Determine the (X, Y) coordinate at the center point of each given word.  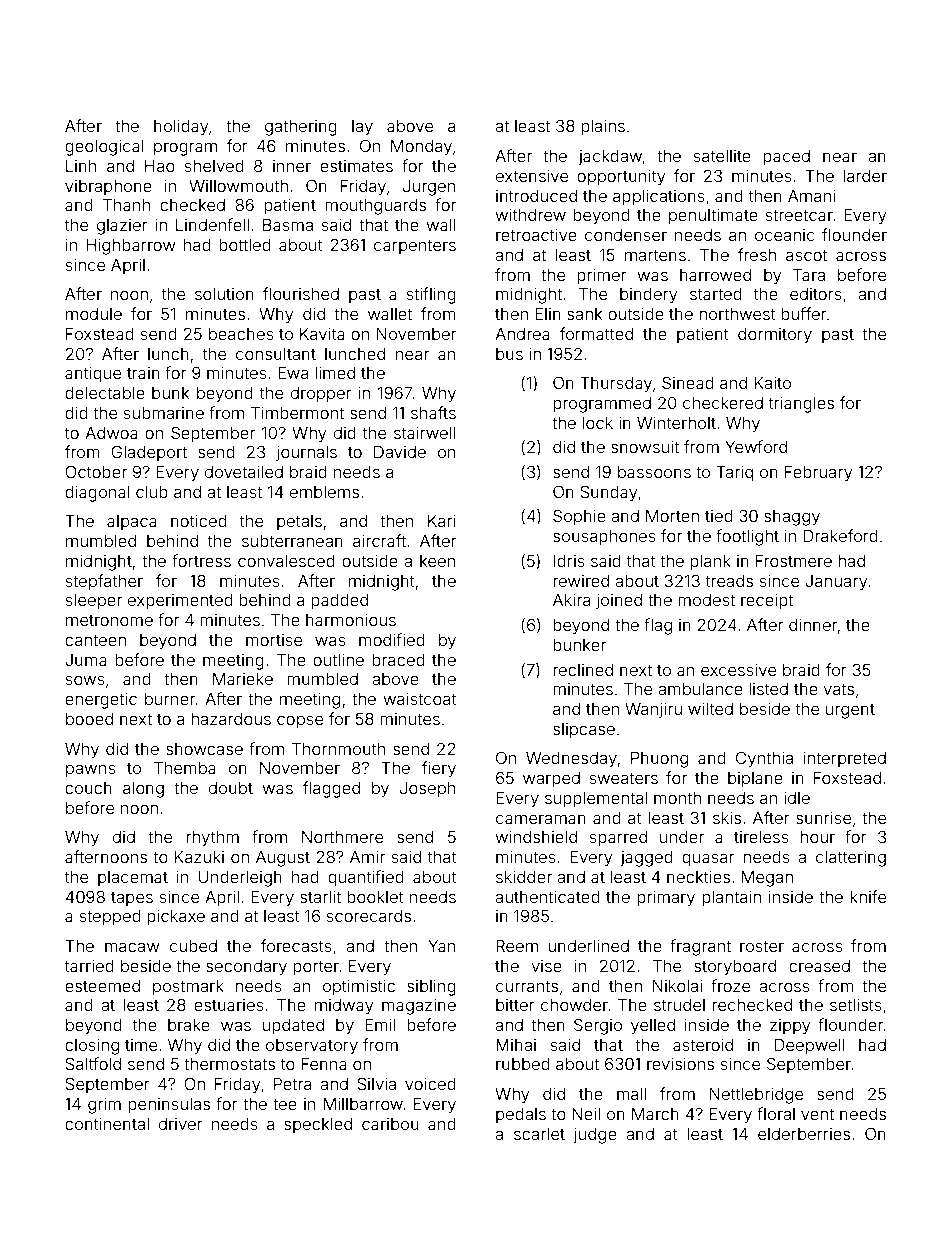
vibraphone (108, 188)
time (141, 1045)
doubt (231, 788)
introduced (536, 196)
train (143, 373)
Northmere (342, 837)
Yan (441, 946)
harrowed (715, 275)
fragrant (700, 947)
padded (339, 602)
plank (710, 563)
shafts (433, 412)
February (819, 474)
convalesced (286, 561)
